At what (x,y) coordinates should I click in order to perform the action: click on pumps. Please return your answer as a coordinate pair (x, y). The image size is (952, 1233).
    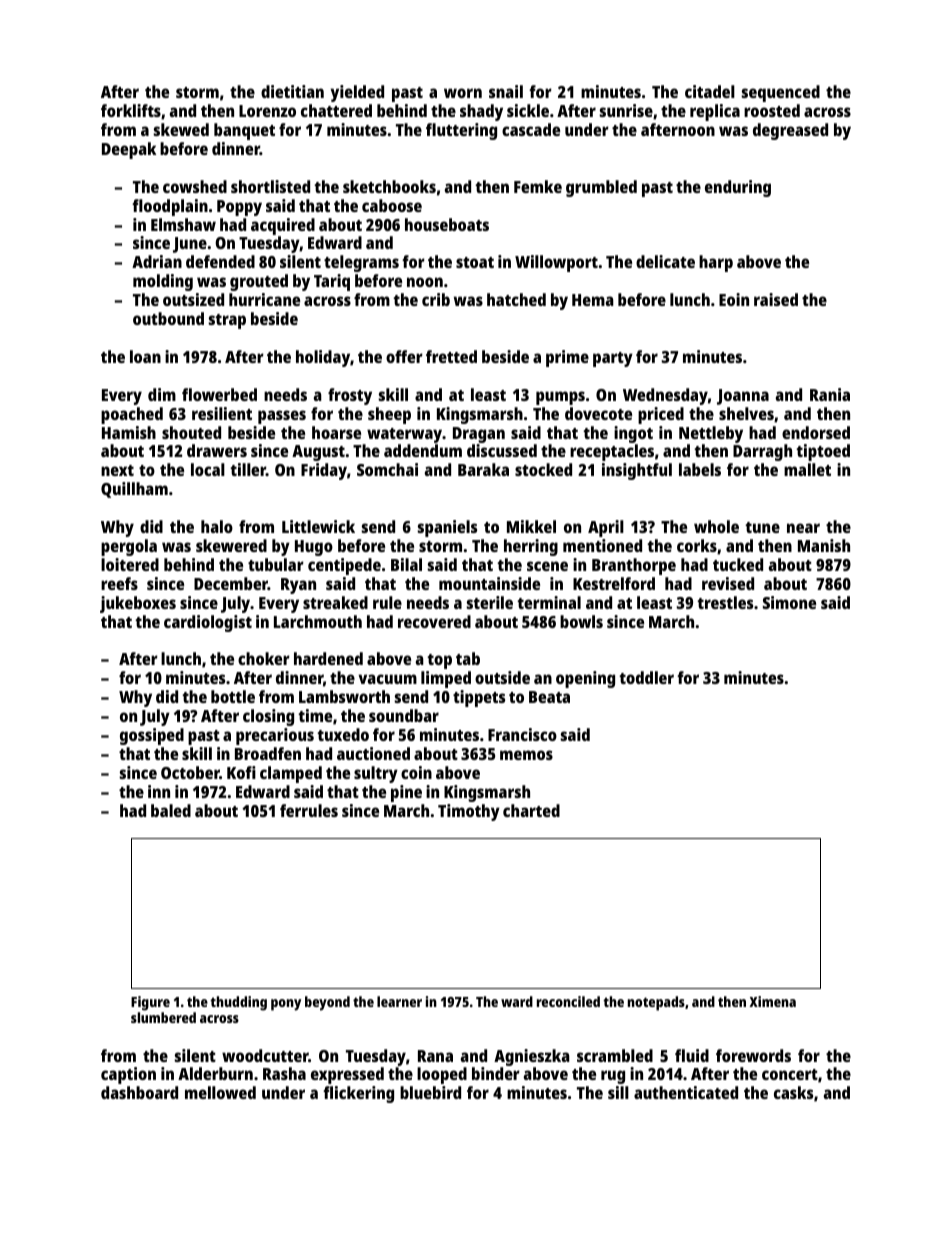
    Looking at the image, I should click on (560, 398).
